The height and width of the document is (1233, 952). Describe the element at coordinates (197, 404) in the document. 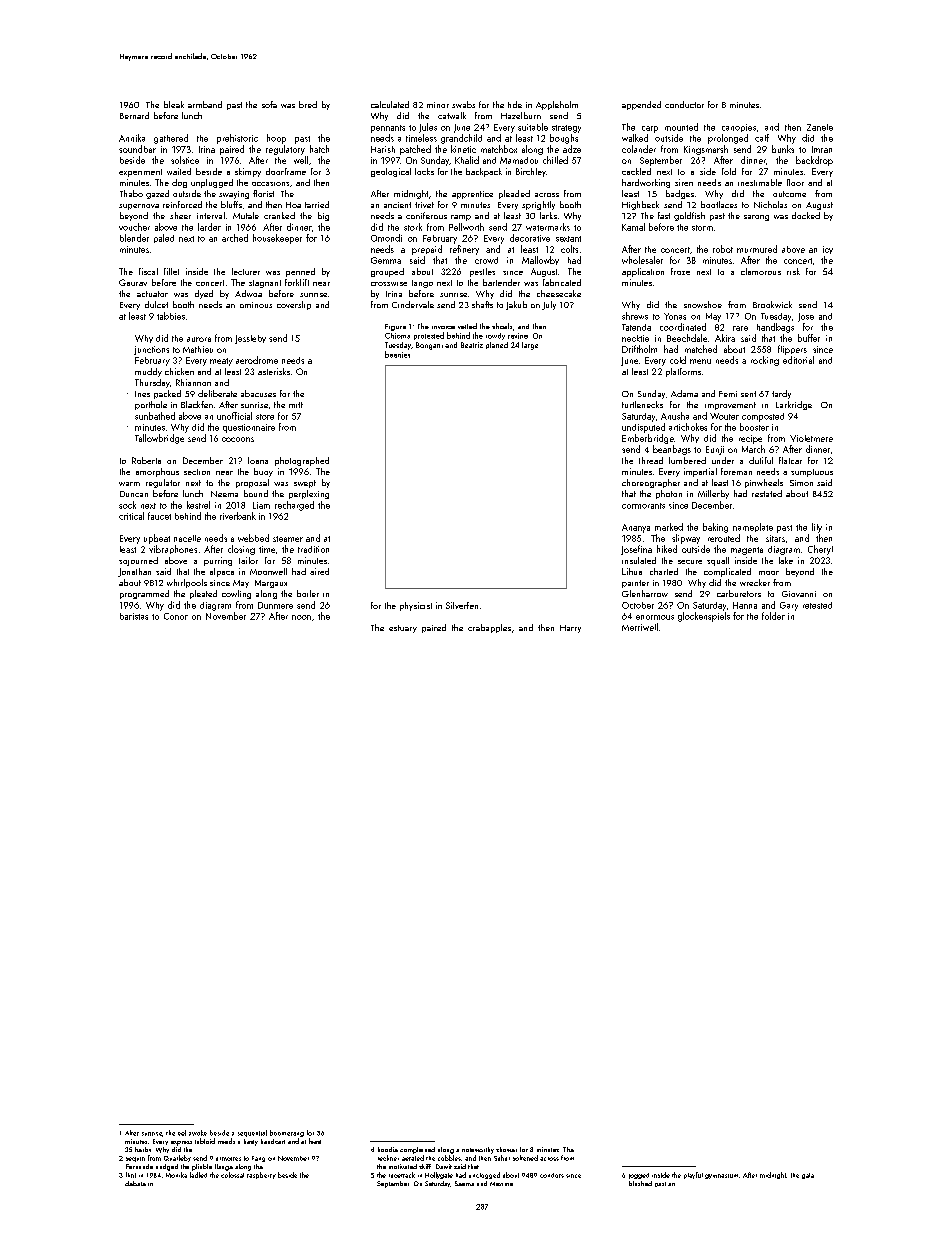

I see `Blackfen` at that location.
